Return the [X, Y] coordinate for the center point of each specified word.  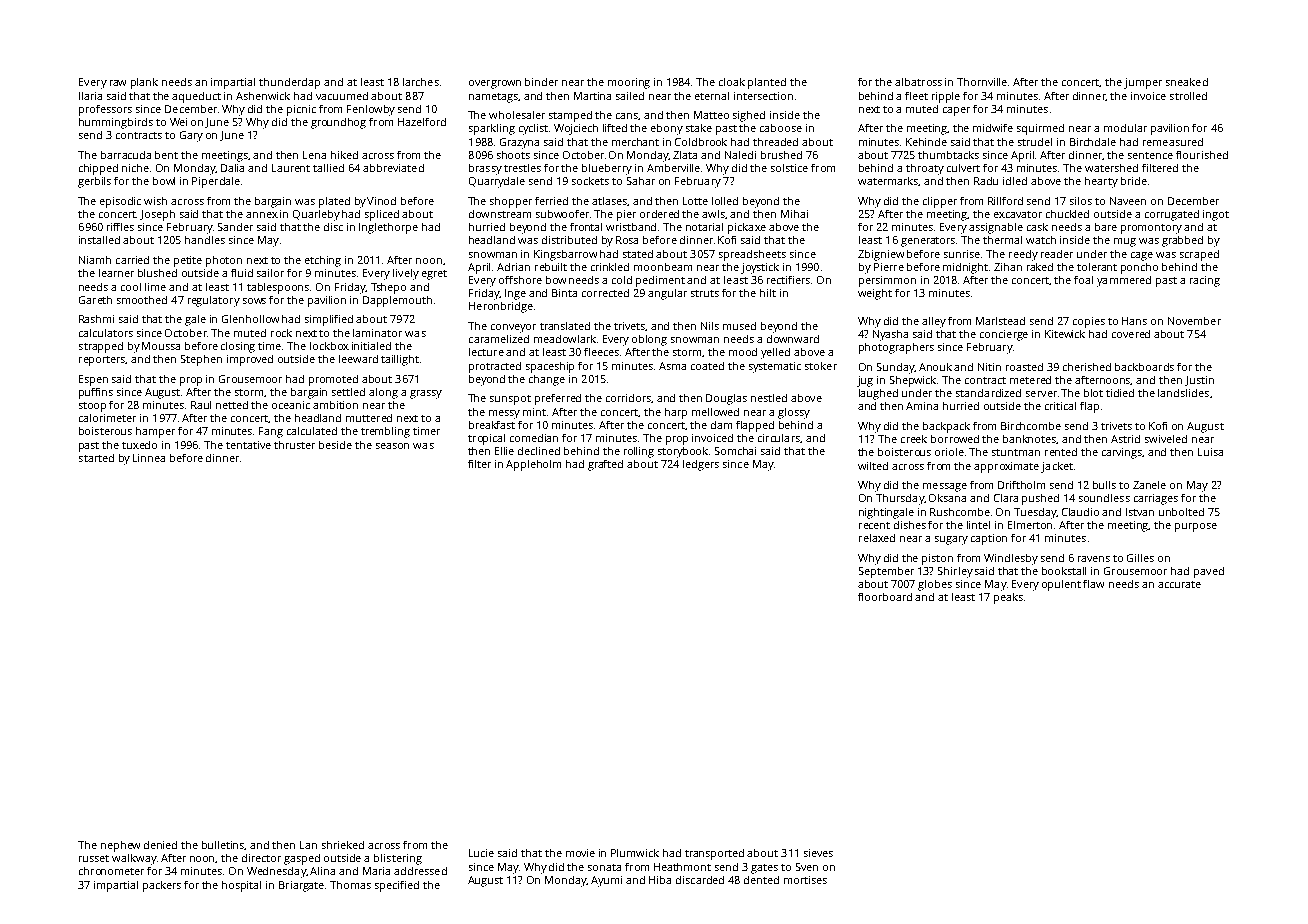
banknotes [1030, 439]
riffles [120, 227]
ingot [1216, 215]
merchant [635, 142]
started [96, 458]
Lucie [481, 853]
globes [935, 585]
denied [160, 845]
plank [144, 83]
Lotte [695, 201]
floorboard [885, 597]
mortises [805, 880]
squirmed [1040, 129]
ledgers [701, 465]
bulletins [223, 845]
